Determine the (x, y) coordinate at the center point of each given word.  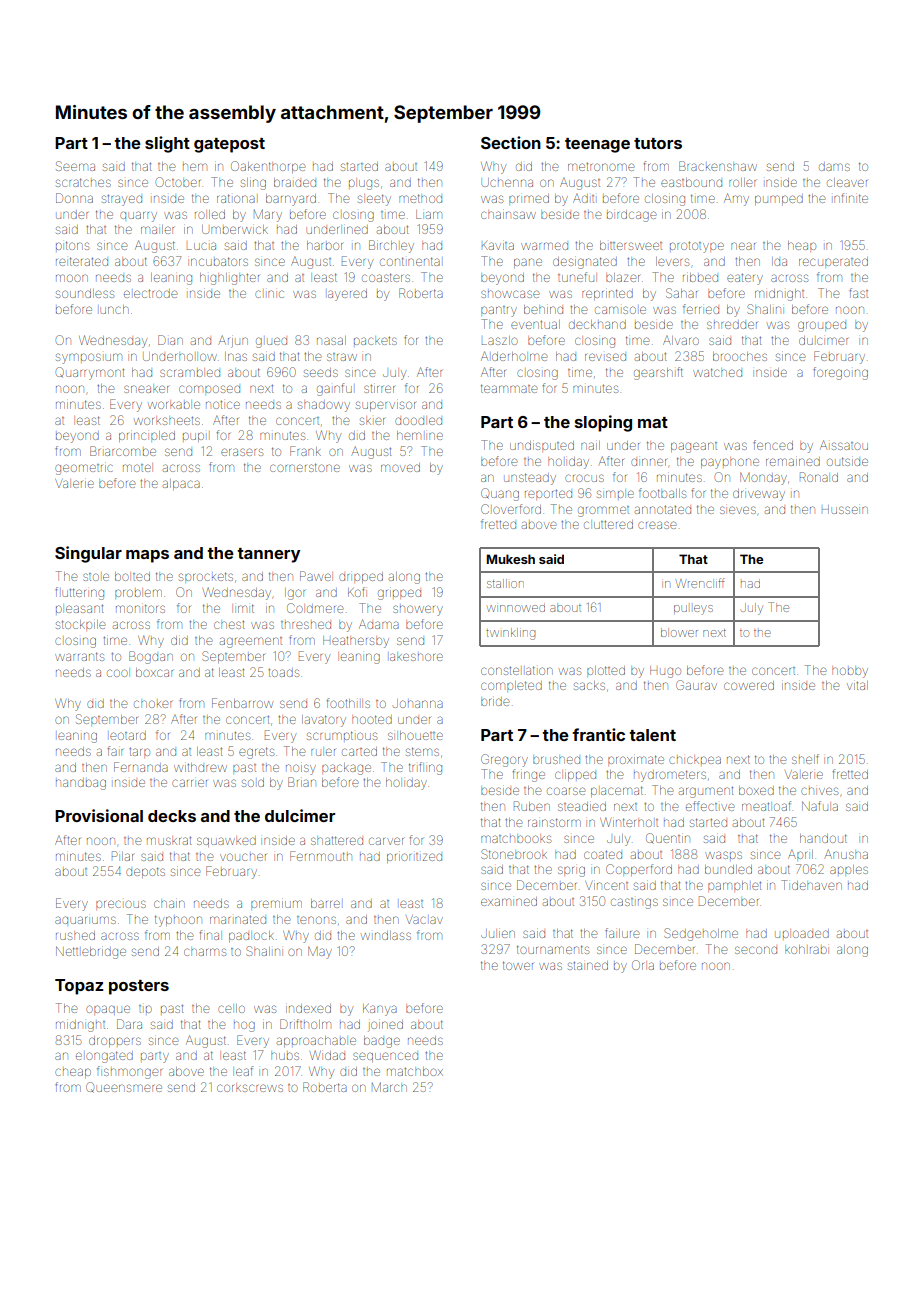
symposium (89, 358)
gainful (334, 389)
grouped (822, 326)
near (743, 246)
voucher (243, 857)
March (389, 1087)
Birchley (391, 246)
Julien (498, 933)
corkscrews (250, 1088)
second (756, 950)
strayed (122, 200)
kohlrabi (806, 949)
